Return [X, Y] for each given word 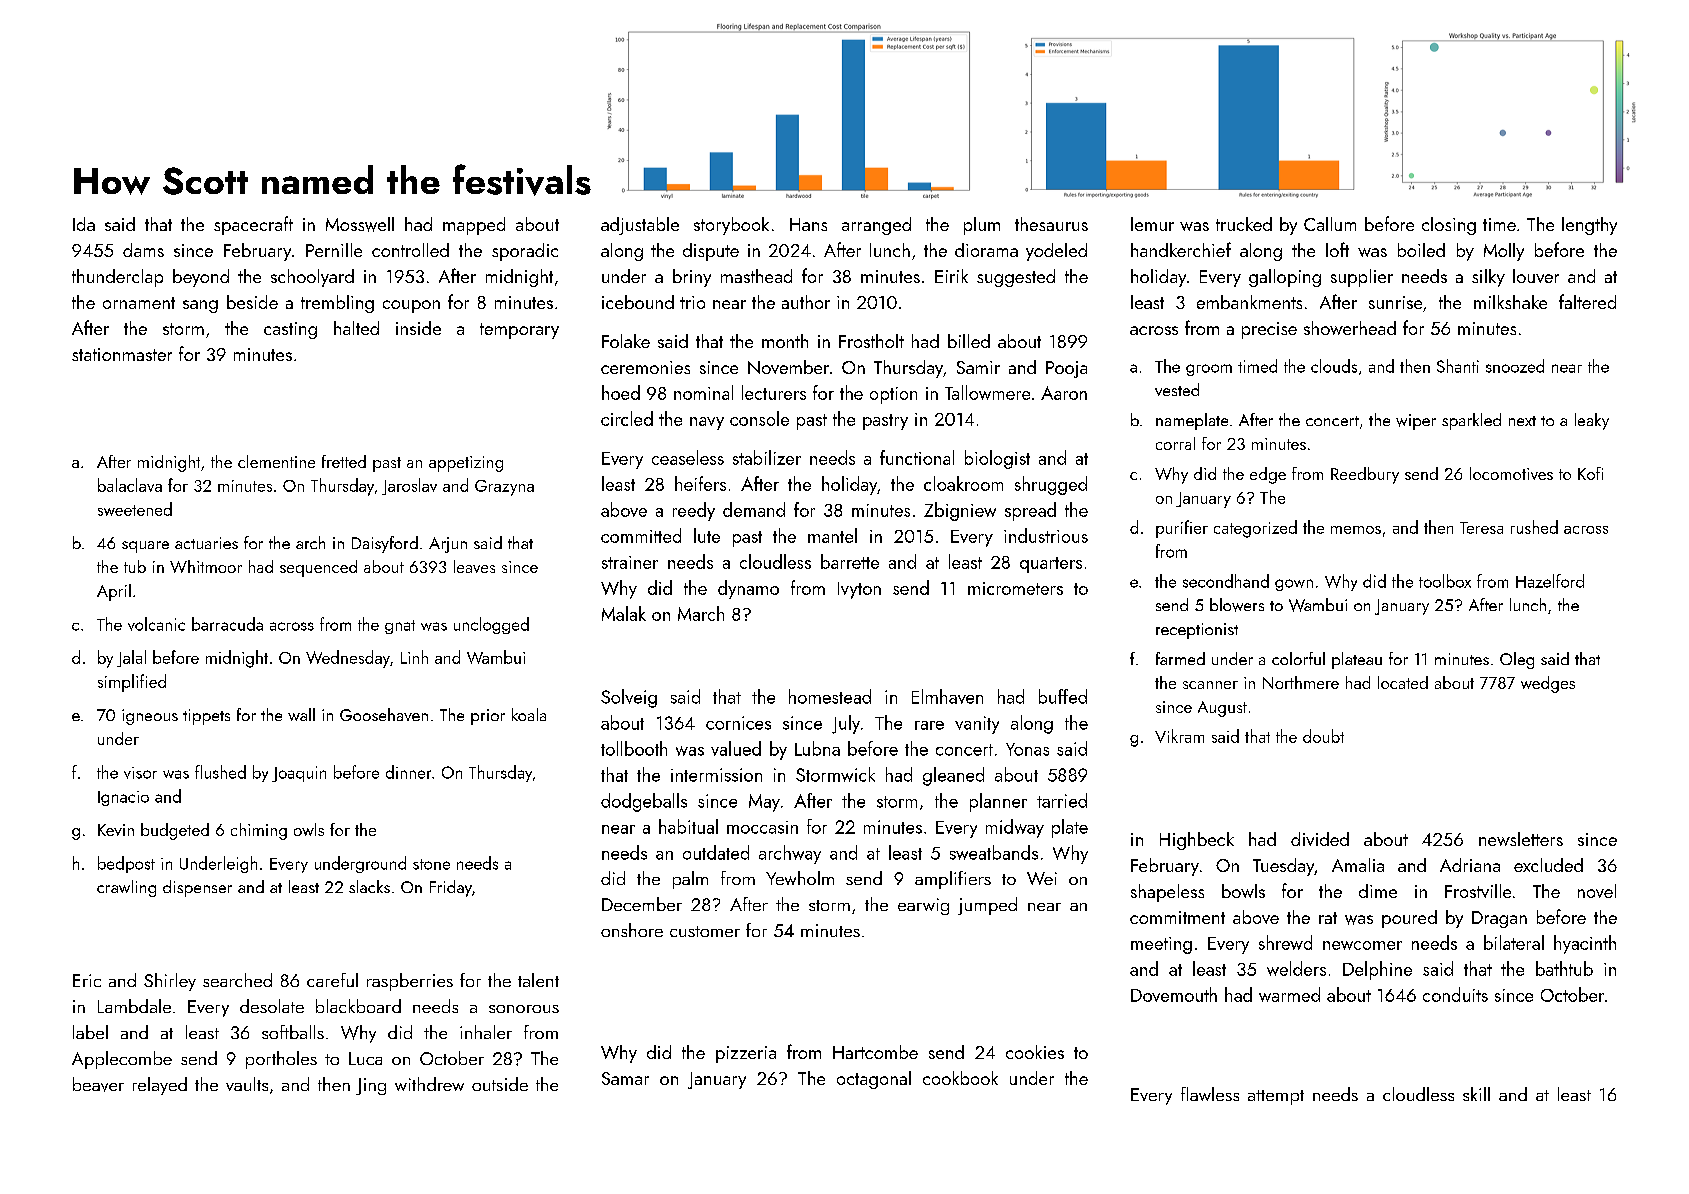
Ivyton [859, 590]
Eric [87, 980]
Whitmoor [206, 566]
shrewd [1285, 942]
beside [252, 302]
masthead [756, 276]
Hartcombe [875, 1052]
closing [1449, 226]
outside [500, 1084]
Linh [414, 657]
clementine [276, 461]
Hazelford [1550, 581]
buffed [1063, 696]
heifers [700, 483]
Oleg [1517, 660]
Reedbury [1365, 475]
